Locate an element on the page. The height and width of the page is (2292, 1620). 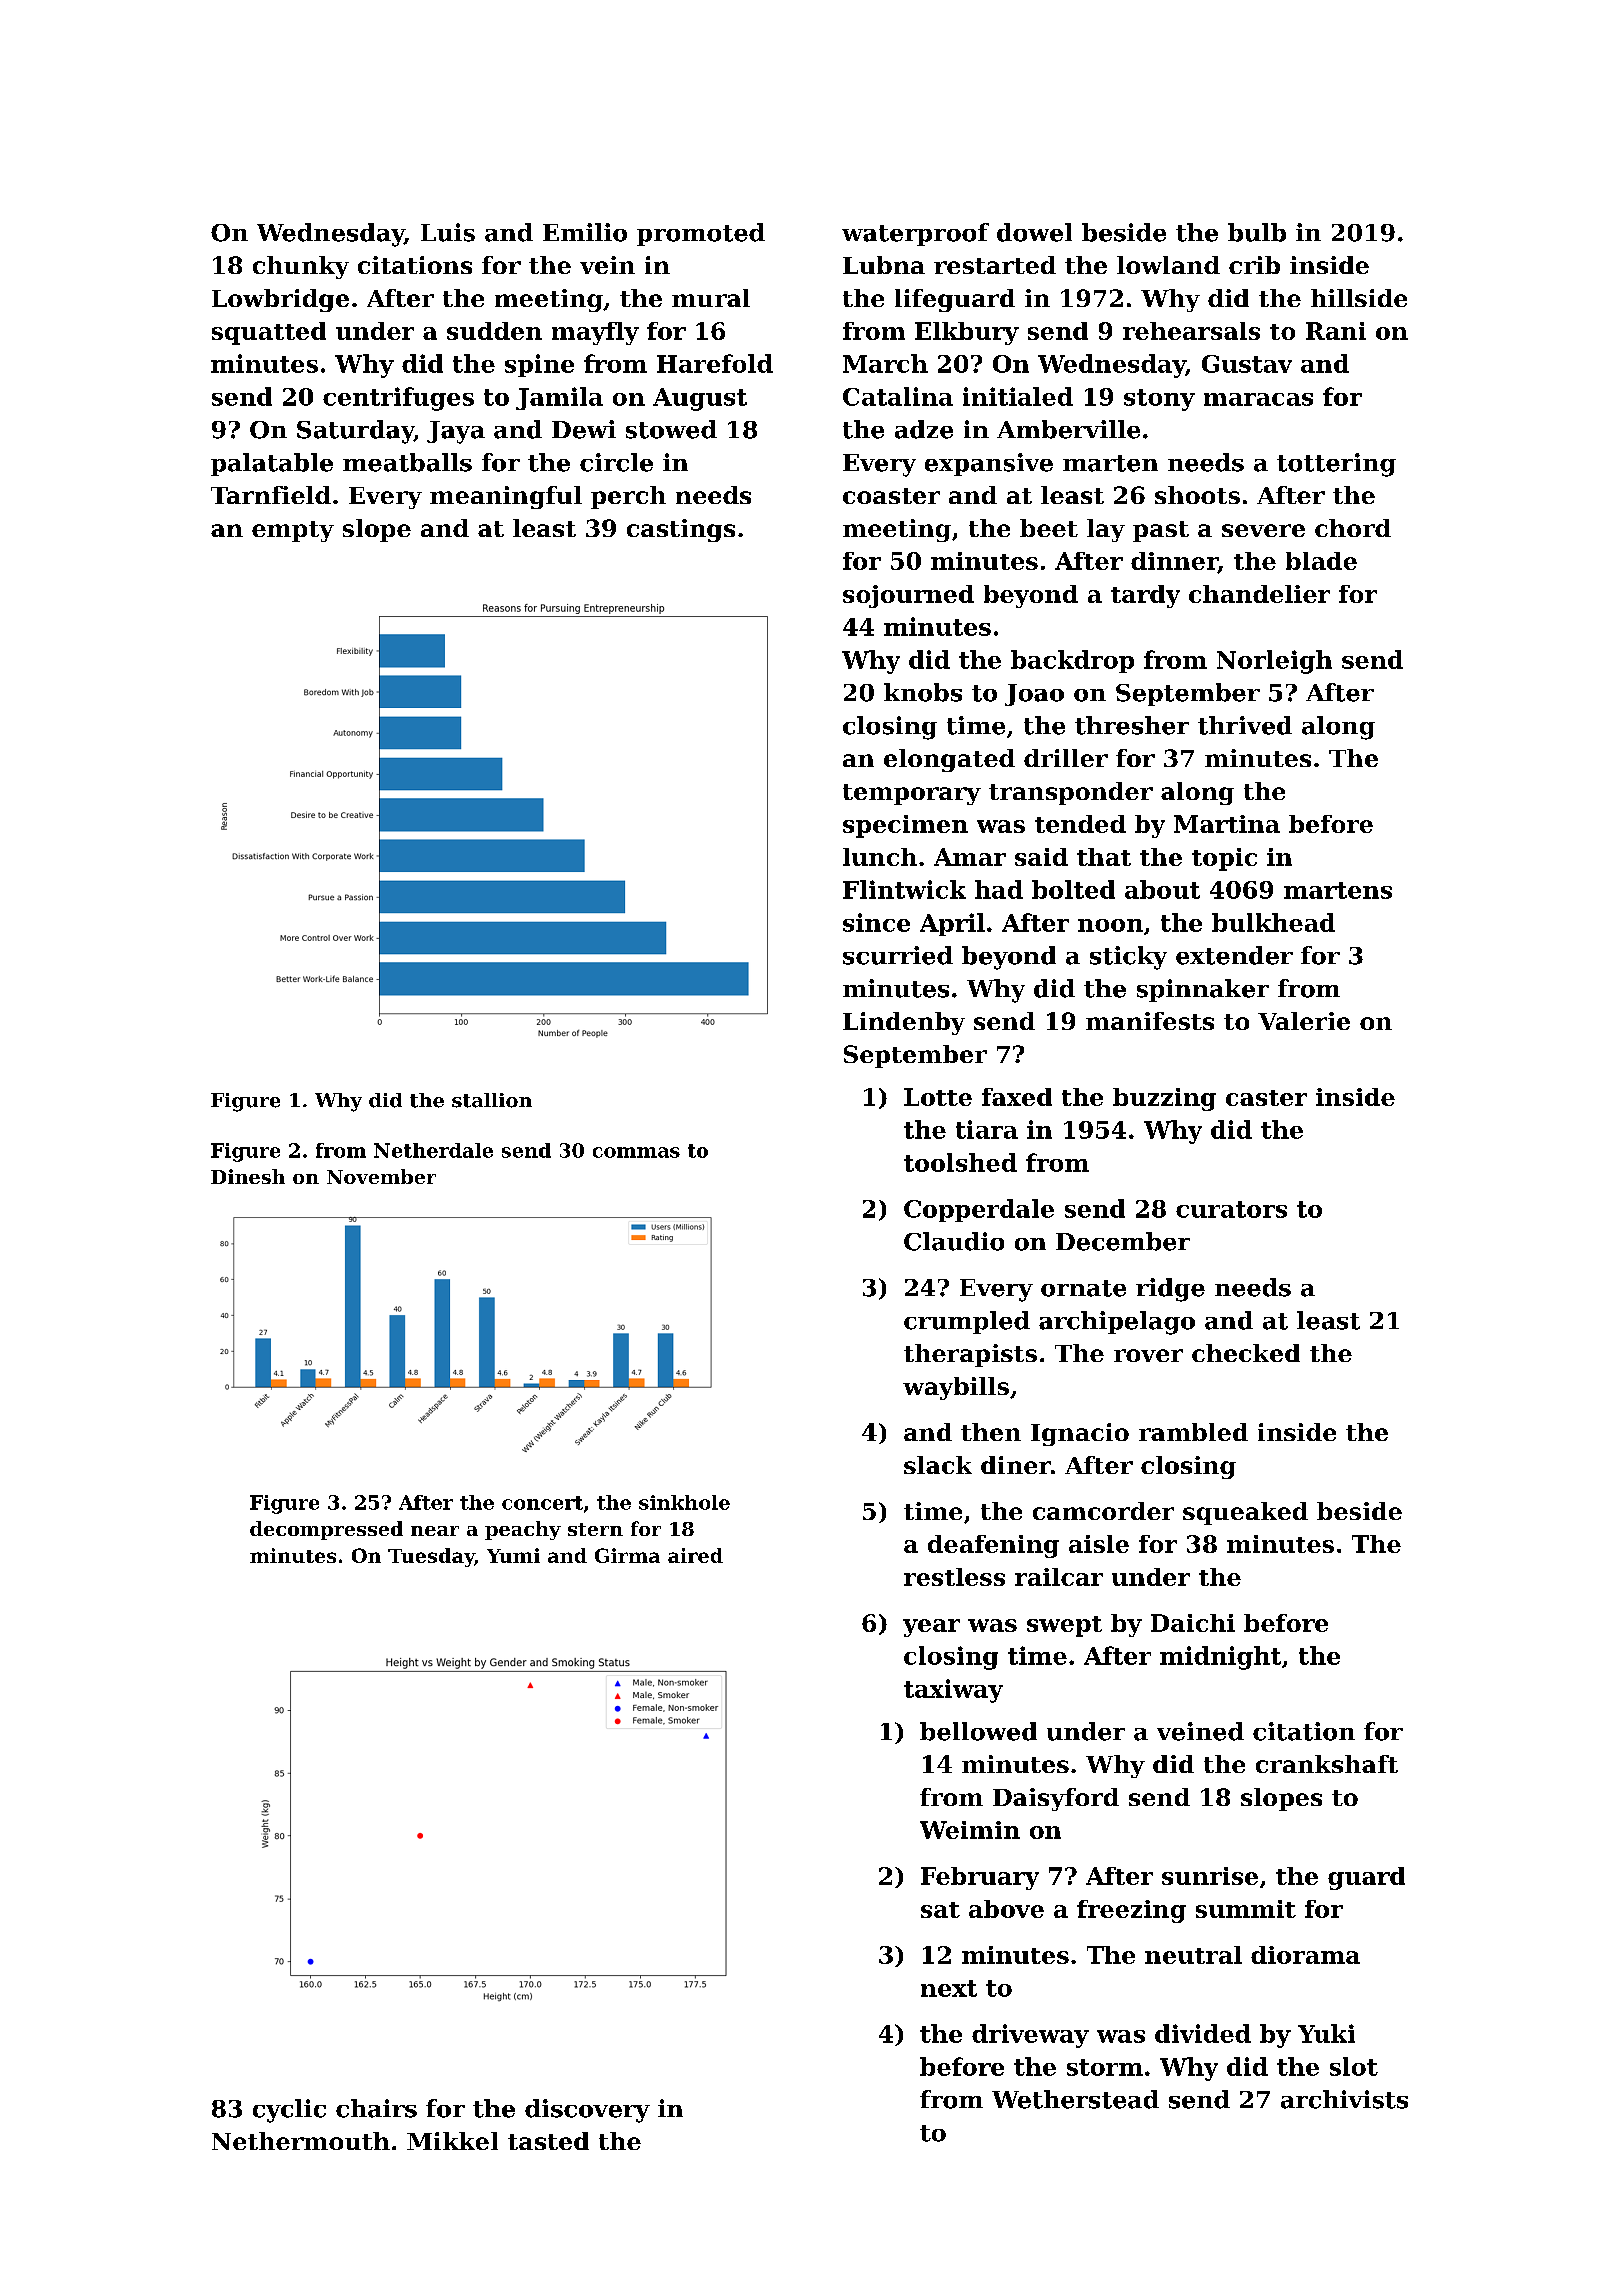
chunky is located at coordinates (301, 267).
